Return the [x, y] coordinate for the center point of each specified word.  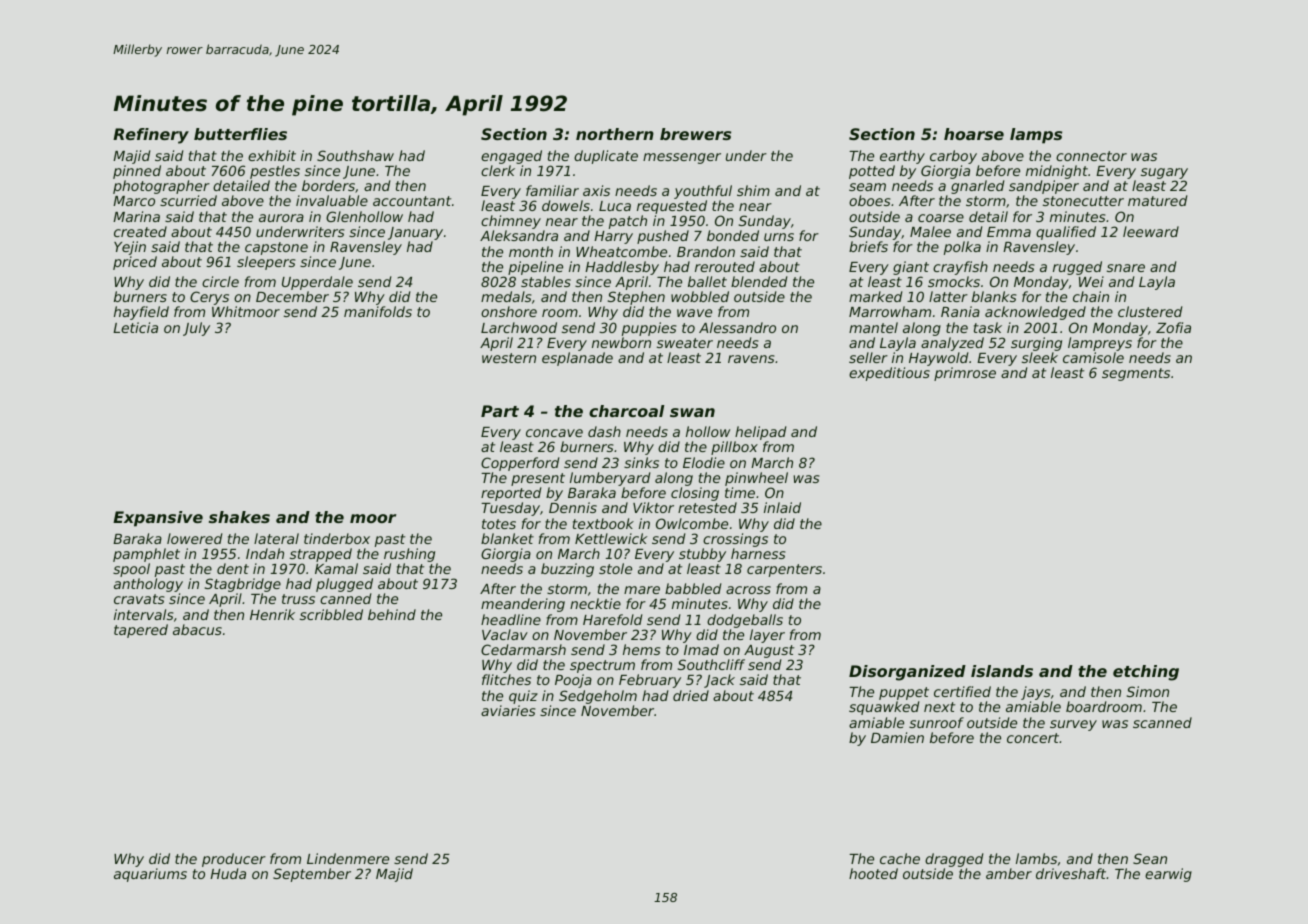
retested [707, 507]
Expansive [158, 519]
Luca [615, 206]
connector [1091, 156]
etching [1146, 673]
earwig [1168, 875]
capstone [276, 248]
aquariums [150, 875]
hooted [873, 873]
